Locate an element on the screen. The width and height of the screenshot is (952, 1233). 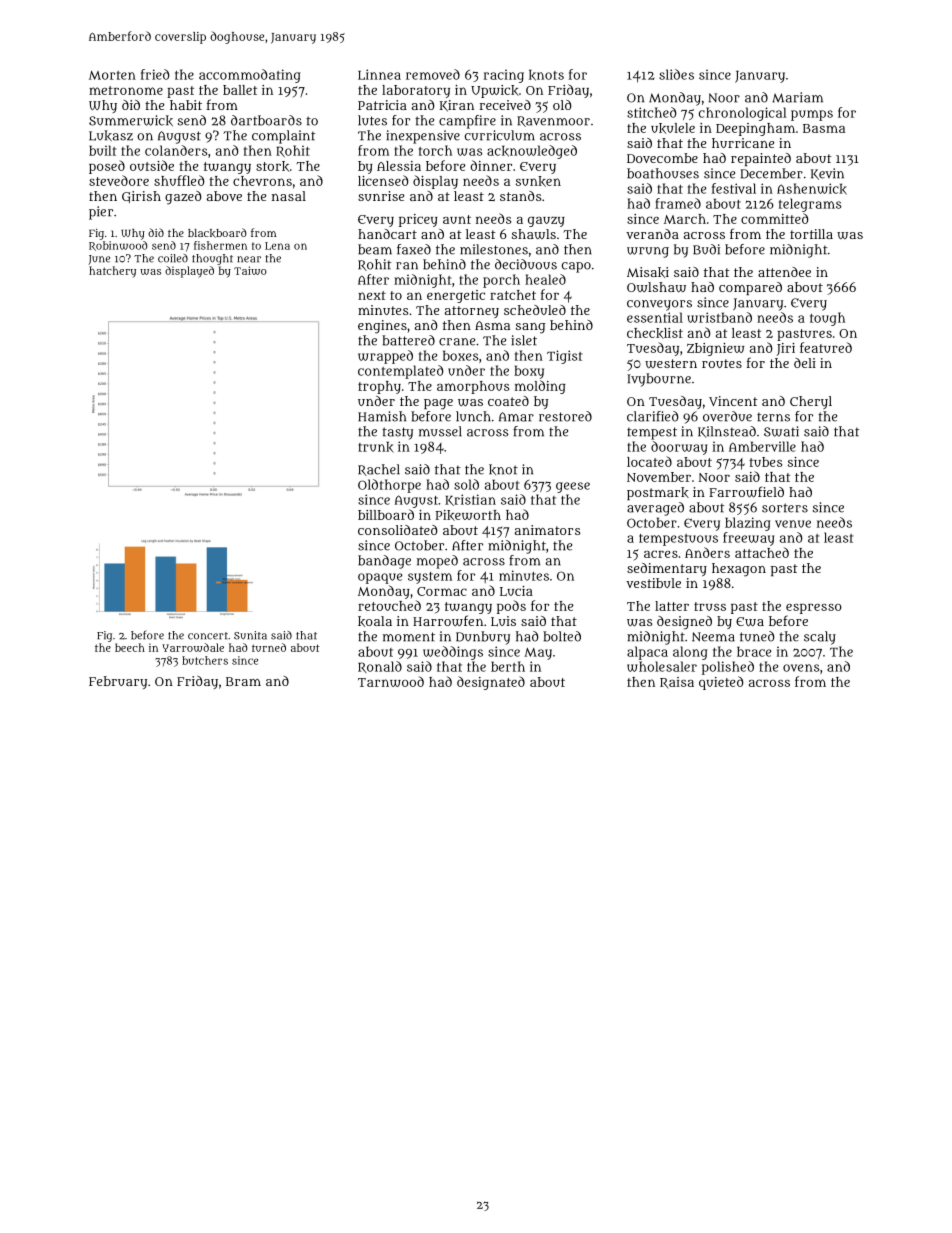
boathouses is located at coordinates (663, 173).
